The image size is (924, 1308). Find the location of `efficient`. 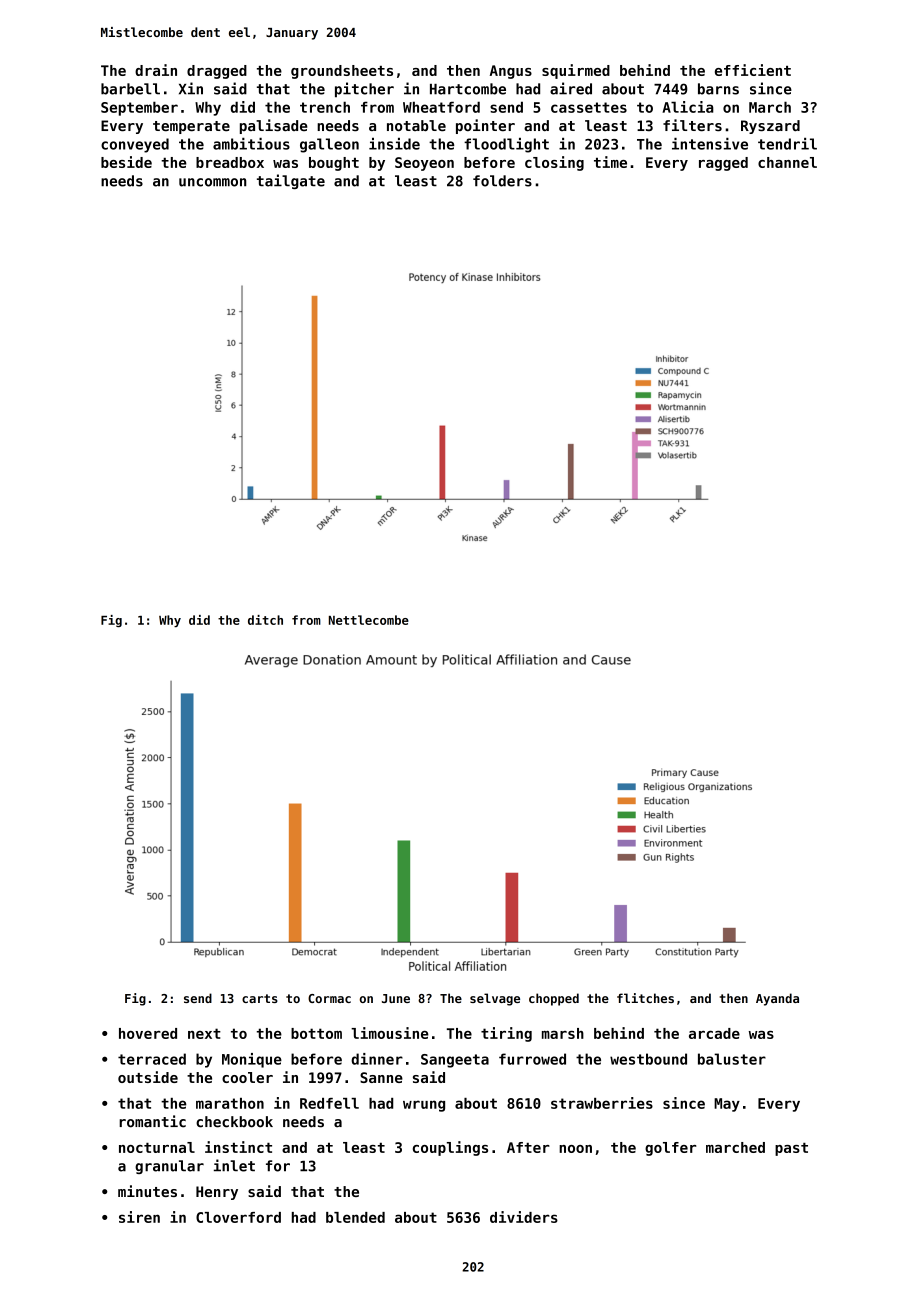

efficient is located at coordinates (753, 70).
